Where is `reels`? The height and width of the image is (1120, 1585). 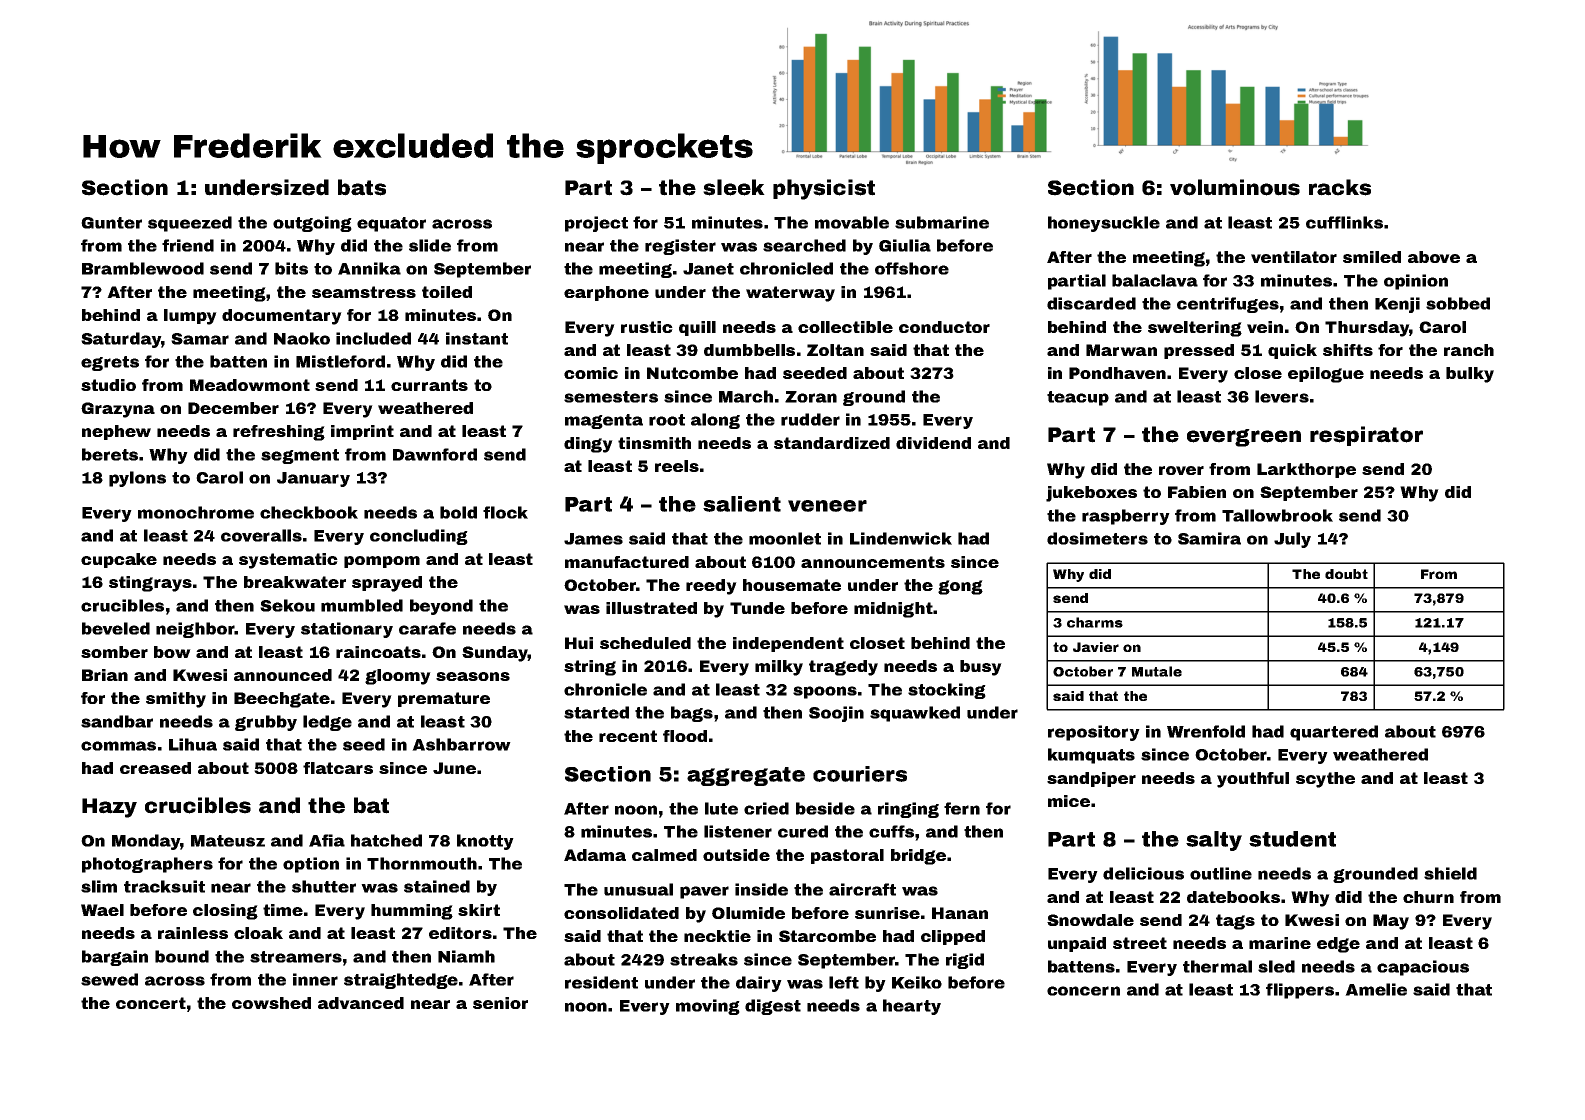 reels is located at coordinates (677, 466).
